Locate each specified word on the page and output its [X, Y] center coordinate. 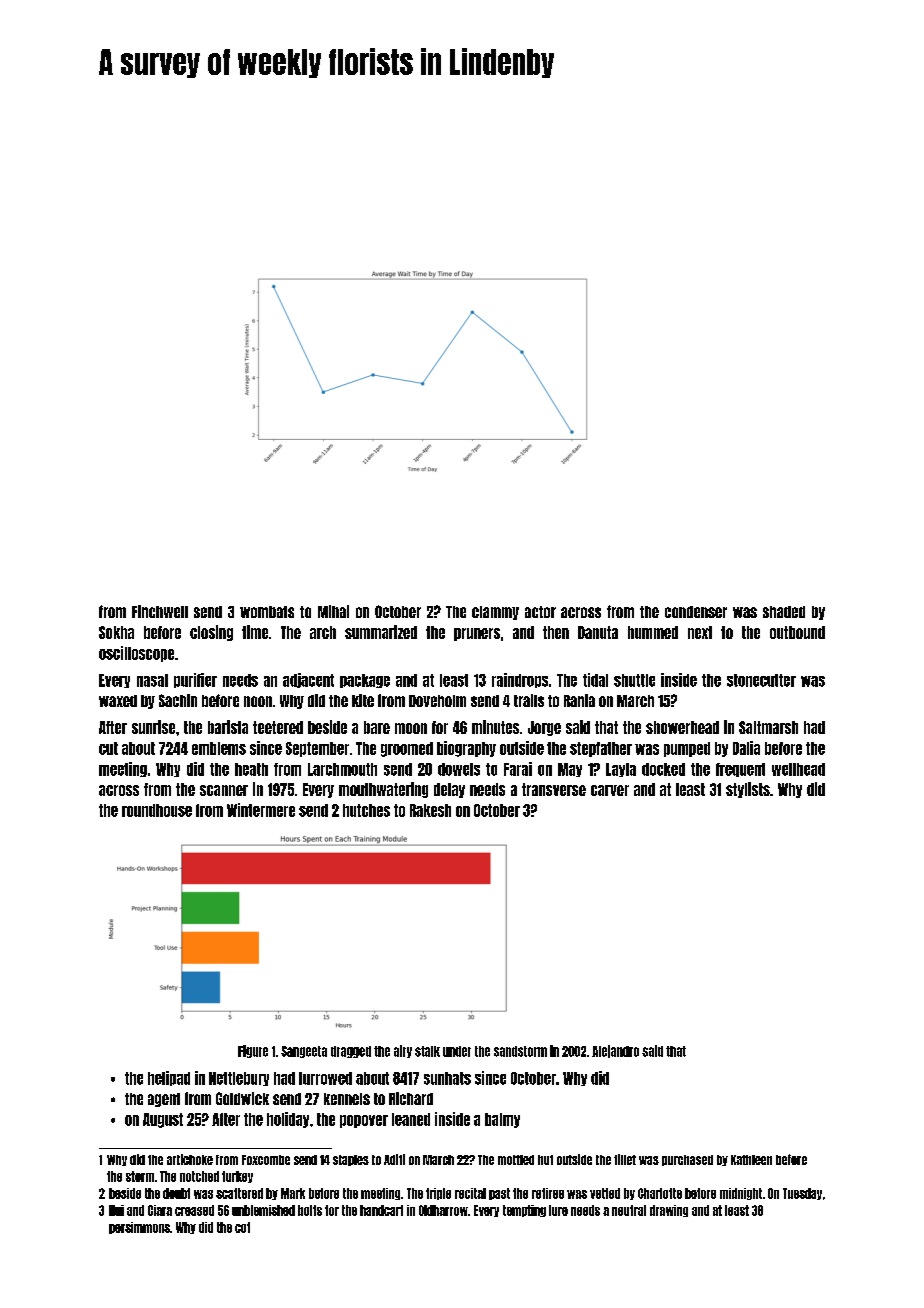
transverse [554, 789]
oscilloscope [136, 654]
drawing [669, 1211]
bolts [310, 1210]
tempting [524, 1211]
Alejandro [615, 1051]
